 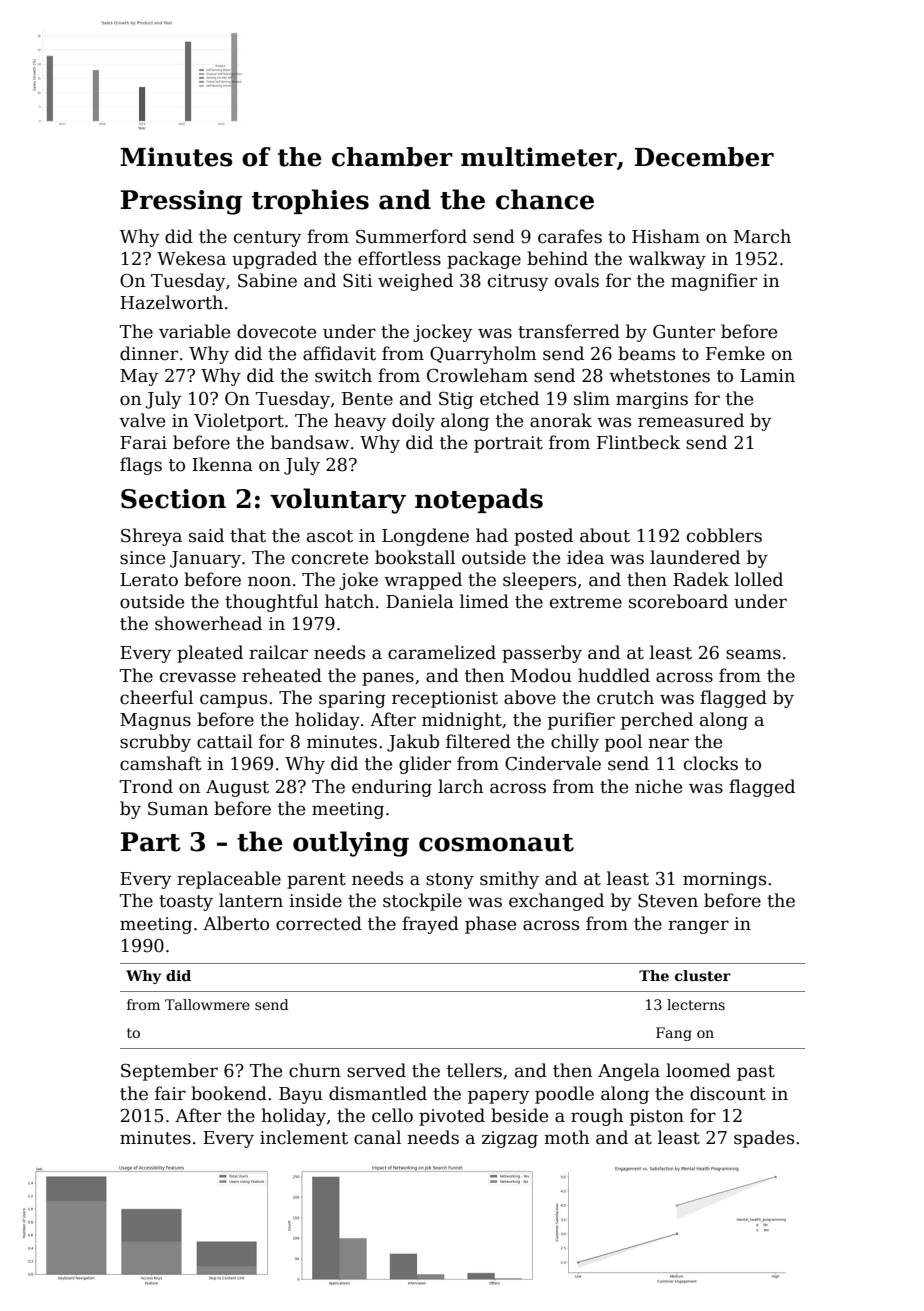 What do you see at coordinates (666, 236) in the image?
I see `Hisham` at bounding box center [666, 236].
